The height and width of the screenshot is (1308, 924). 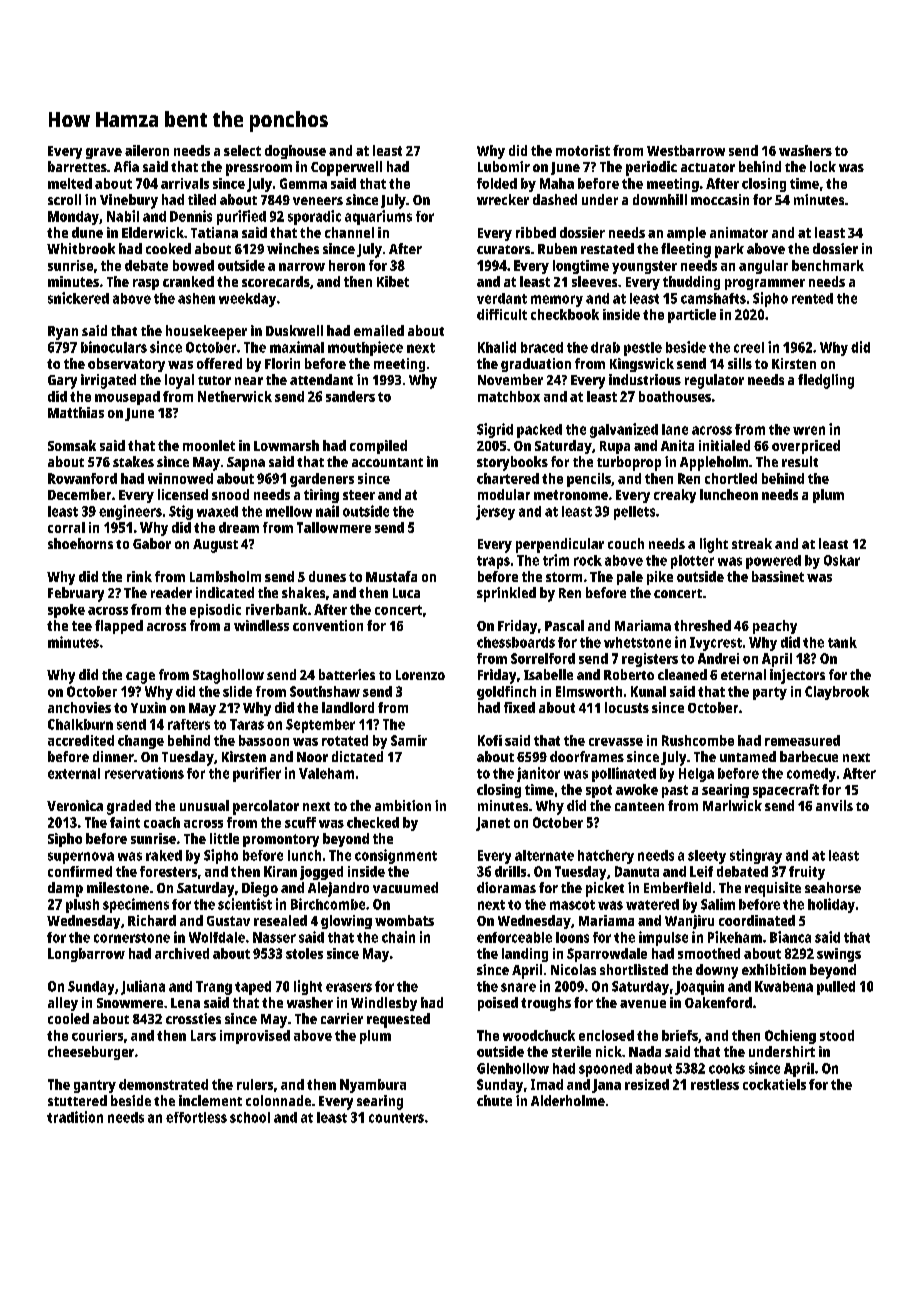 What do you see at coordinates (583, 150) in the screenshot?
I see `motorist` at bounding box center [583, 150].
